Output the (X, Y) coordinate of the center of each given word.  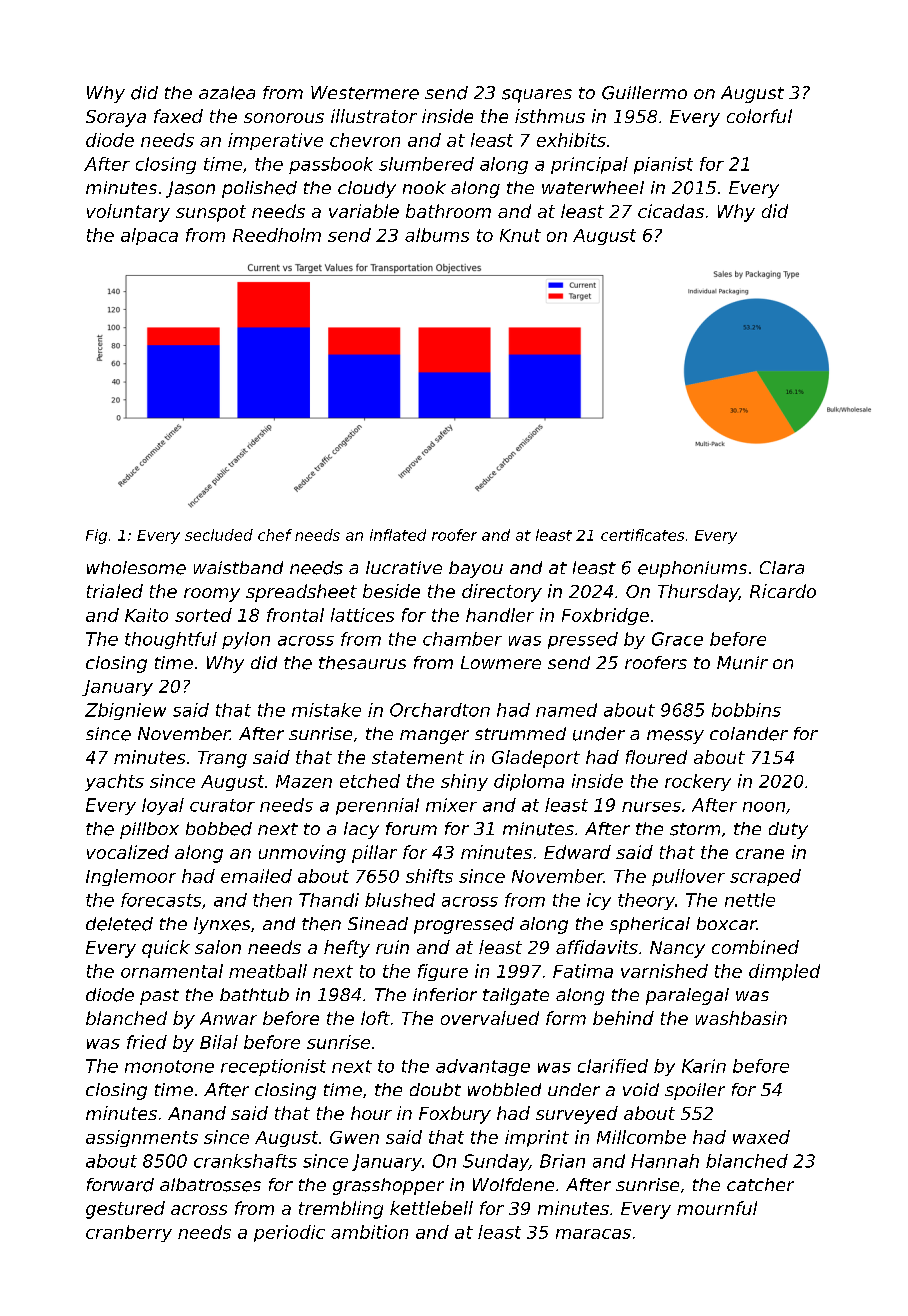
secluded (219, 535)
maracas (593, 1234)
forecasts (161, 900)
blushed (400, 900)
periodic (289, 1233)
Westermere (365, 93)
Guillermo (644, 93)
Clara (782, 567)
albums (437, 235)
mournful (717, 1208)
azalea (227, 93)
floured (656, 757)
